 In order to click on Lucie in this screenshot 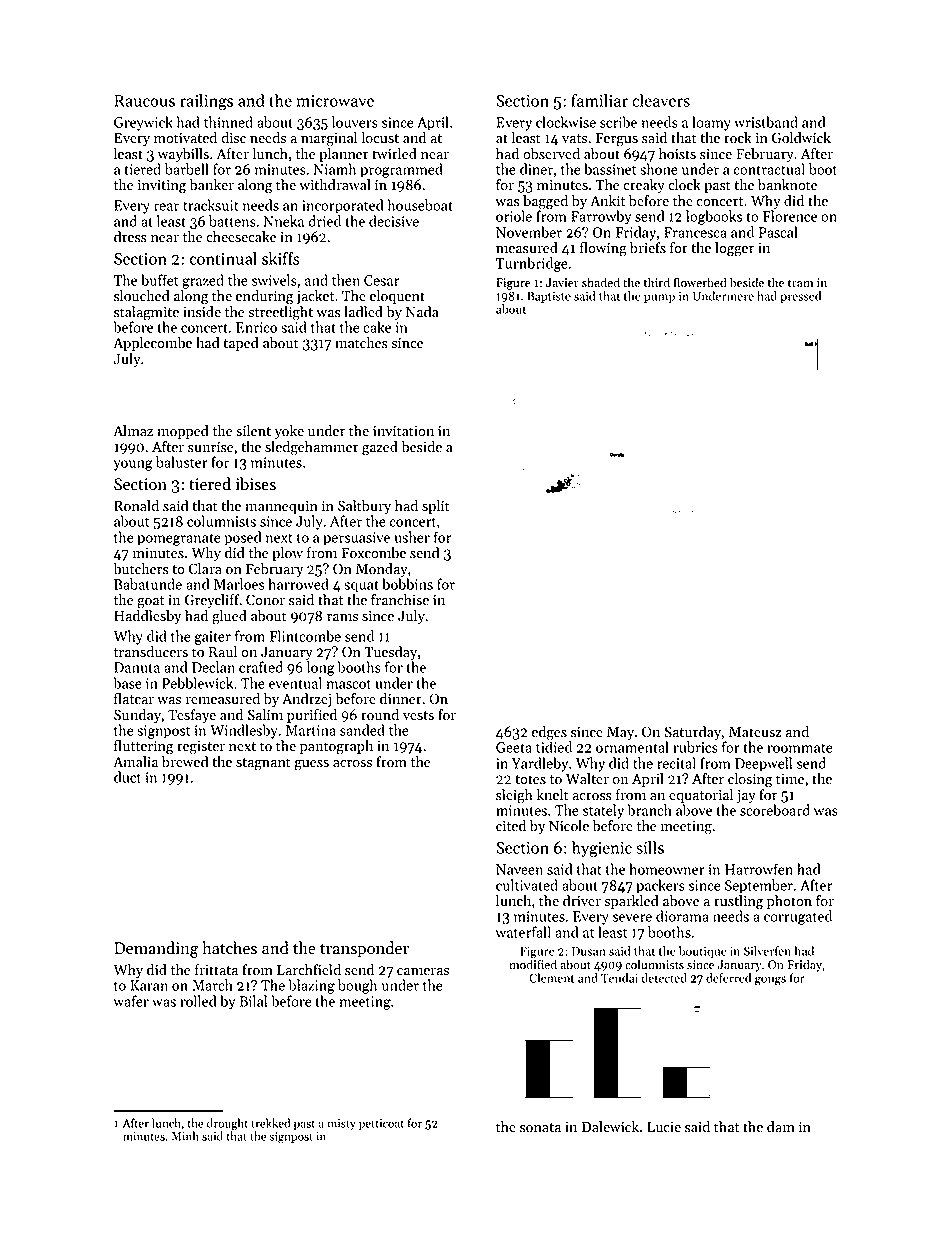, I will do `click(664, 1127)`.
